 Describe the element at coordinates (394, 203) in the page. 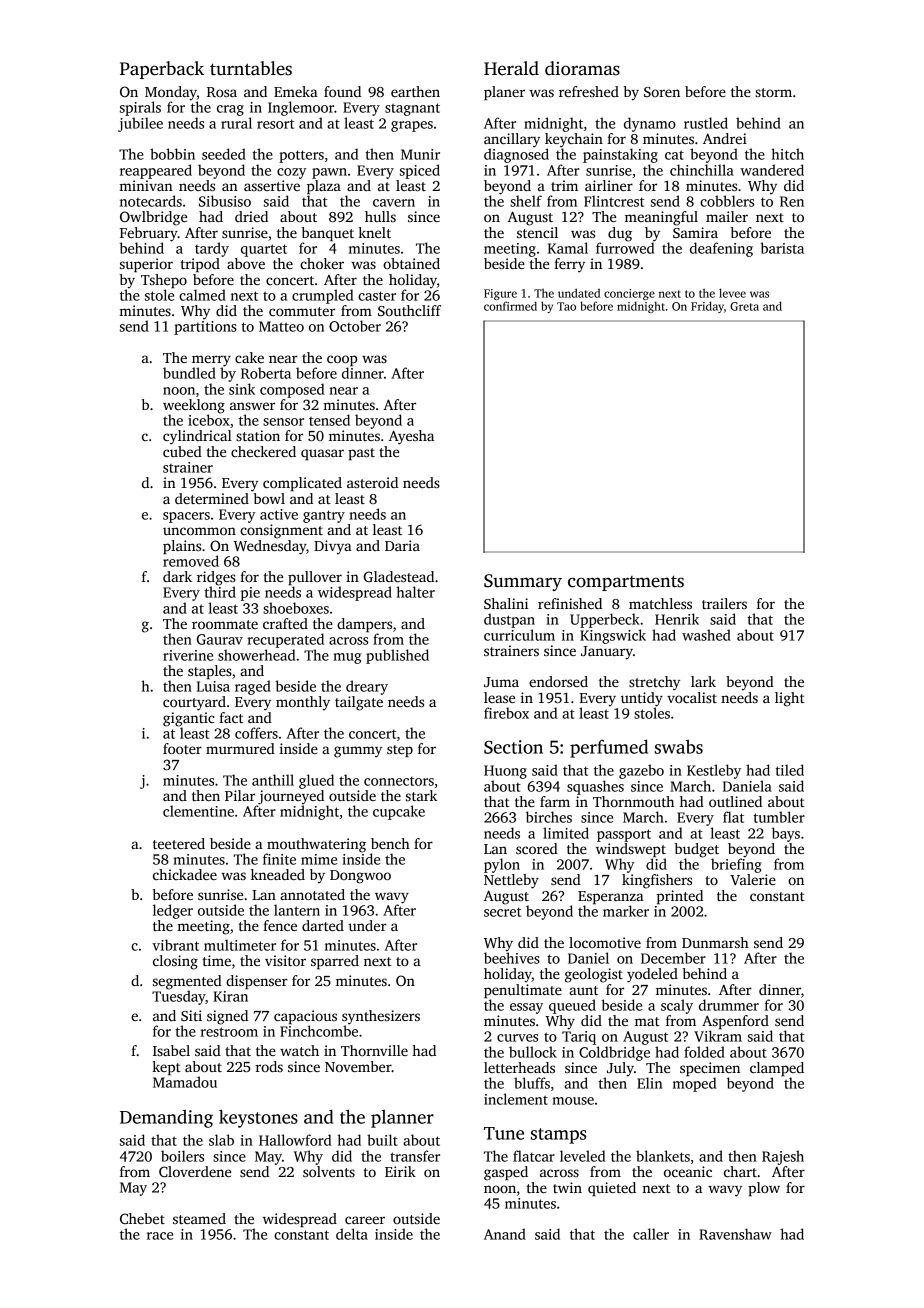

I see `cavern` at that location.
